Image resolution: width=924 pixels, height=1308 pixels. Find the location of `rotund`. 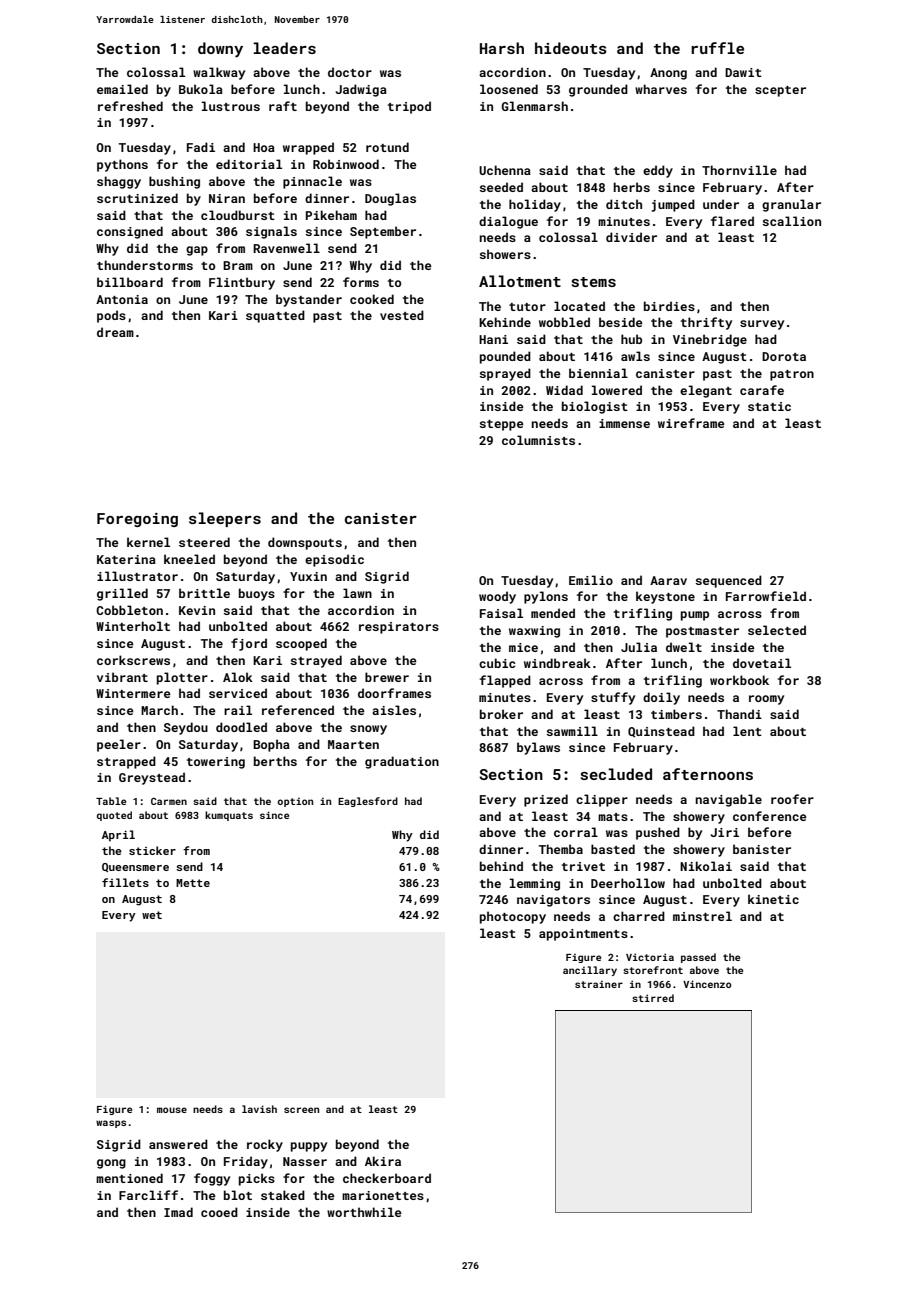

rotund is located at coordinates (387, 147).
